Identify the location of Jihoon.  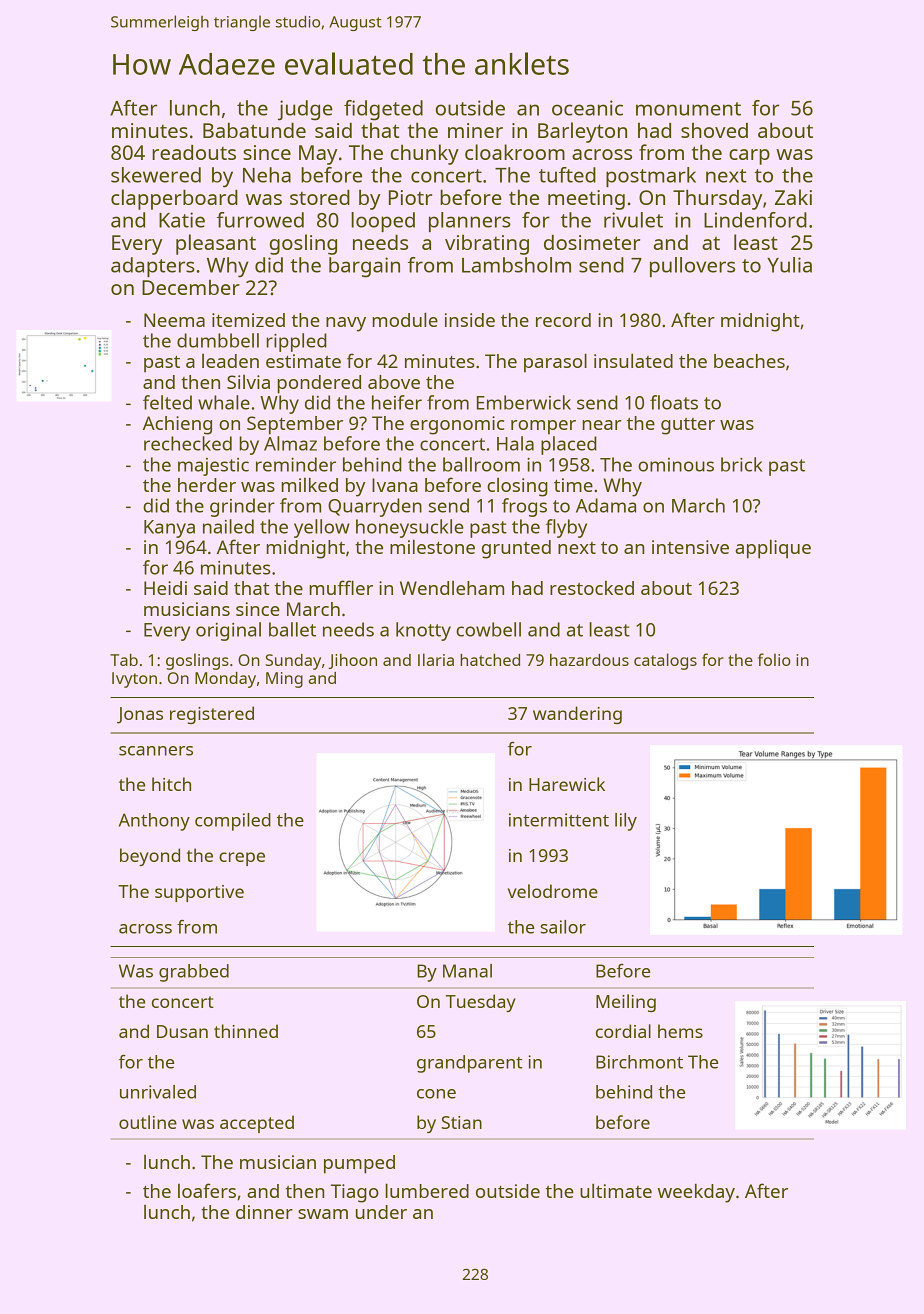
(352, 661).
